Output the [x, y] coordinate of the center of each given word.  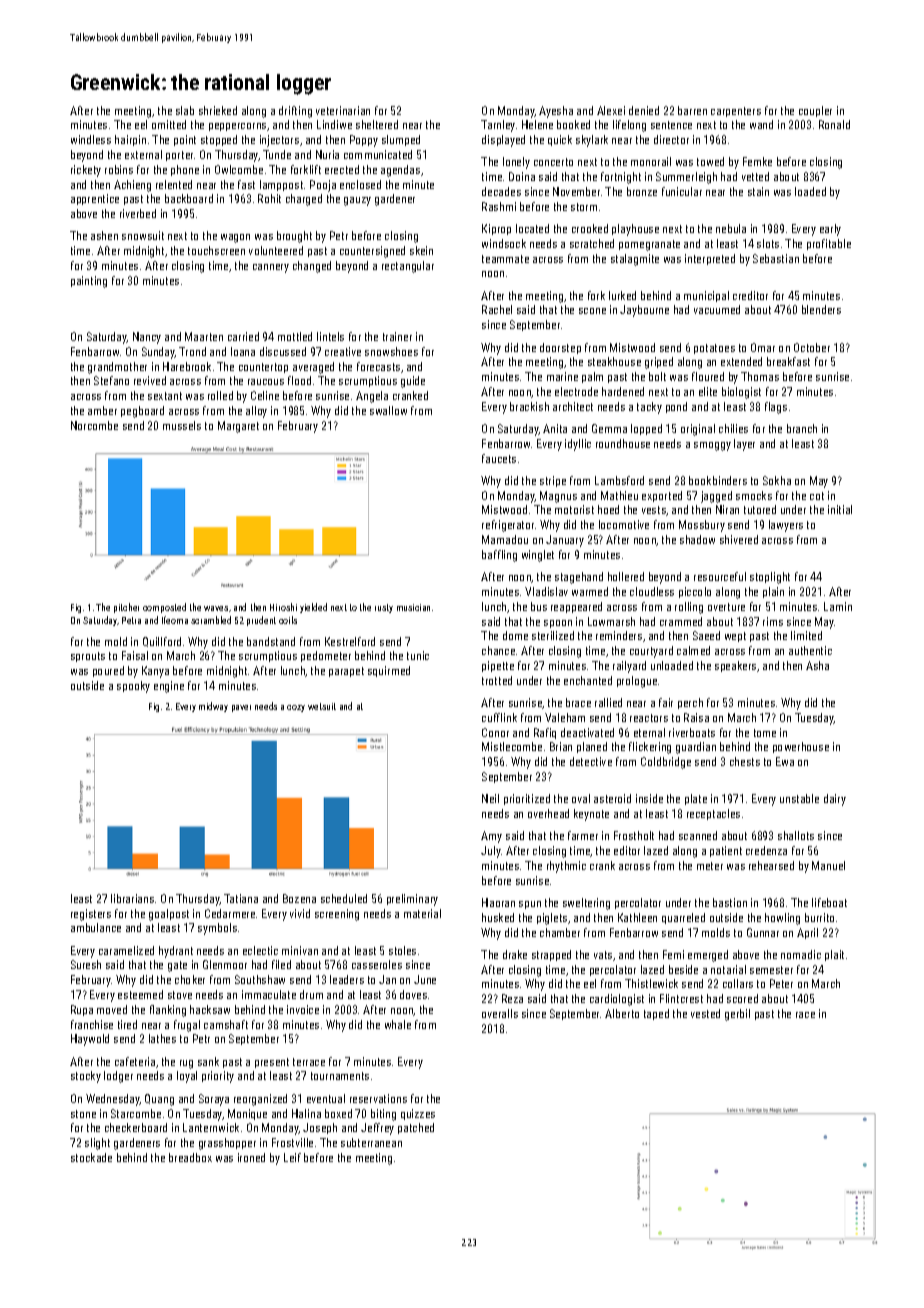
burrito [819, 917]
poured [108, 671]
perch [690, 703]
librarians [132, 898]
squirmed [389, 671]
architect [573, 406]
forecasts [378, 366]
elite [708, 391]
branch [802, 428]
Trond [192, 351]
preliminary [412, 900]
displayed [503, 141]
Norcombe [94, 425]
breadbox [190, 1157]
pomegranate [649, 245]
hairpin [130, 140]
